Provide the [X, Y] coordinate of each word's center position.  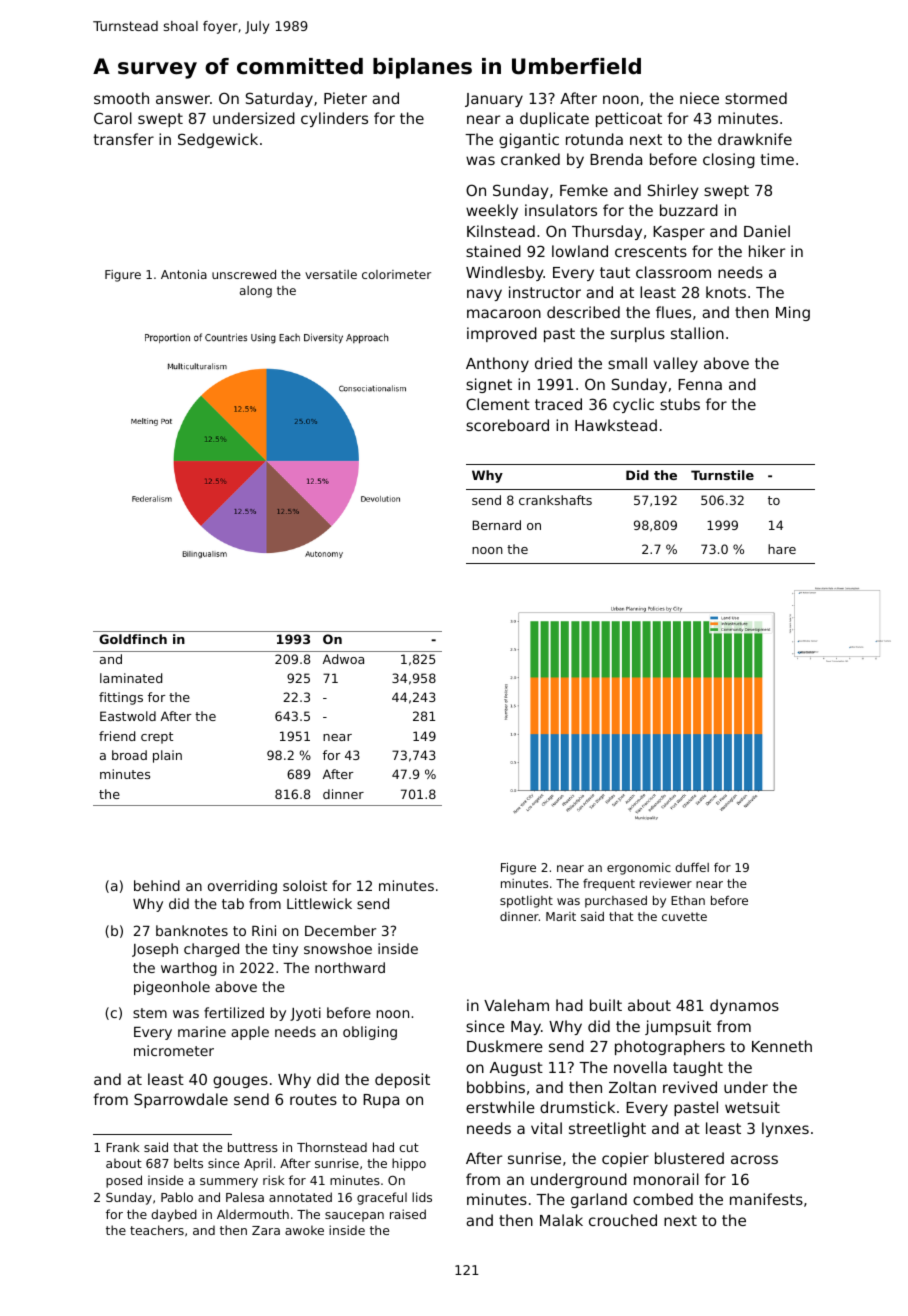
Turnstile [722, 475]
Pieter [345, 98]
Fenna [700, 384]
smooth [121, 98]
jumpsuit [678, 1027]
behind [157, 885]
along [256, 292]
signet [489, 385]
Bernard [497, 525]
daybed [174, 1215]
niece [699, 98]
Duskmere [505, 1046]
